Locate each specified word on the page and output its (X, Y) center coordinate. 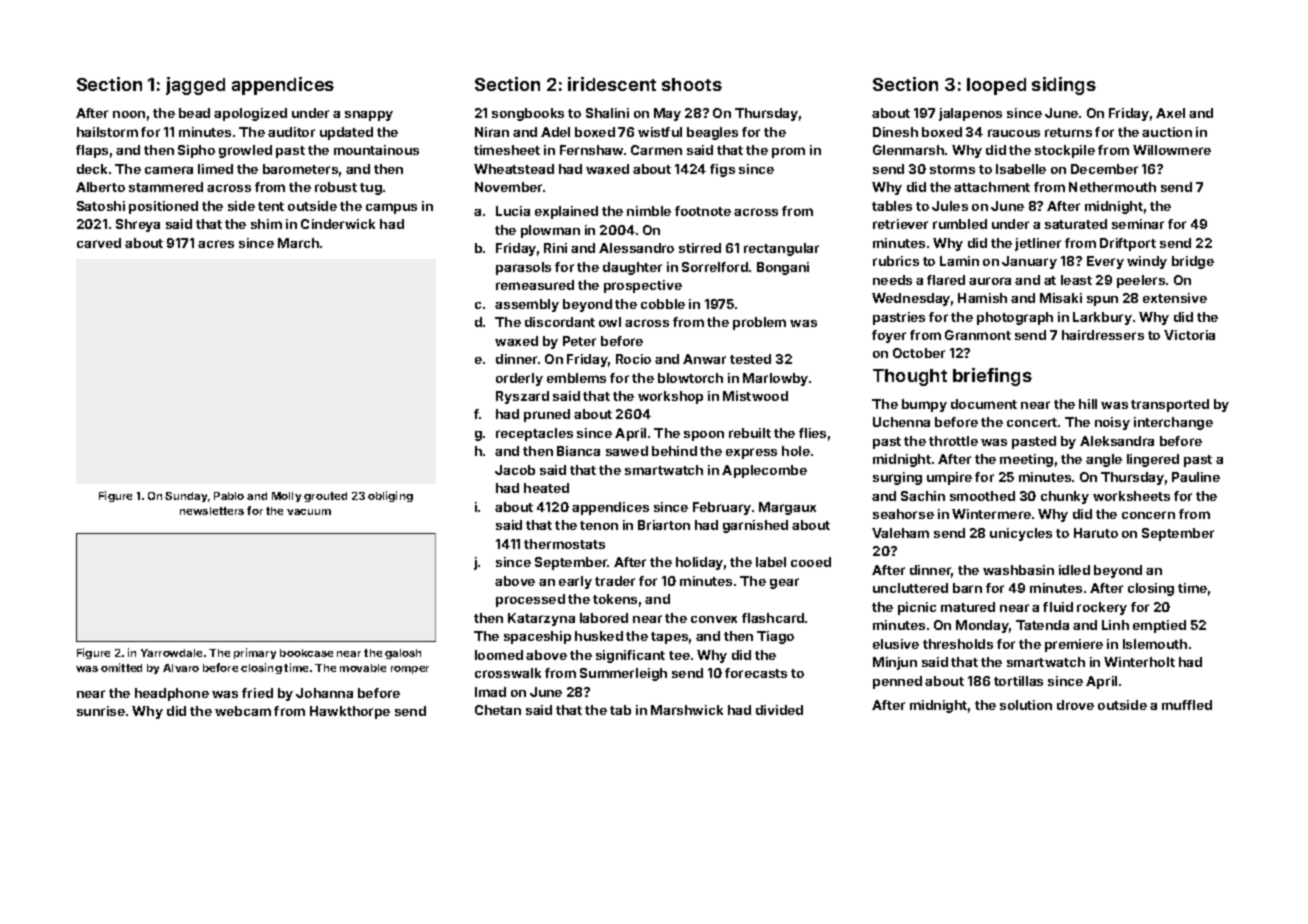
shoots (692, 84)
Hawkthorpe (350, 712)
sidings (1064, 86)
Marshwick (687, 710)
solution (1026, 705)
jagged (195, 86)
